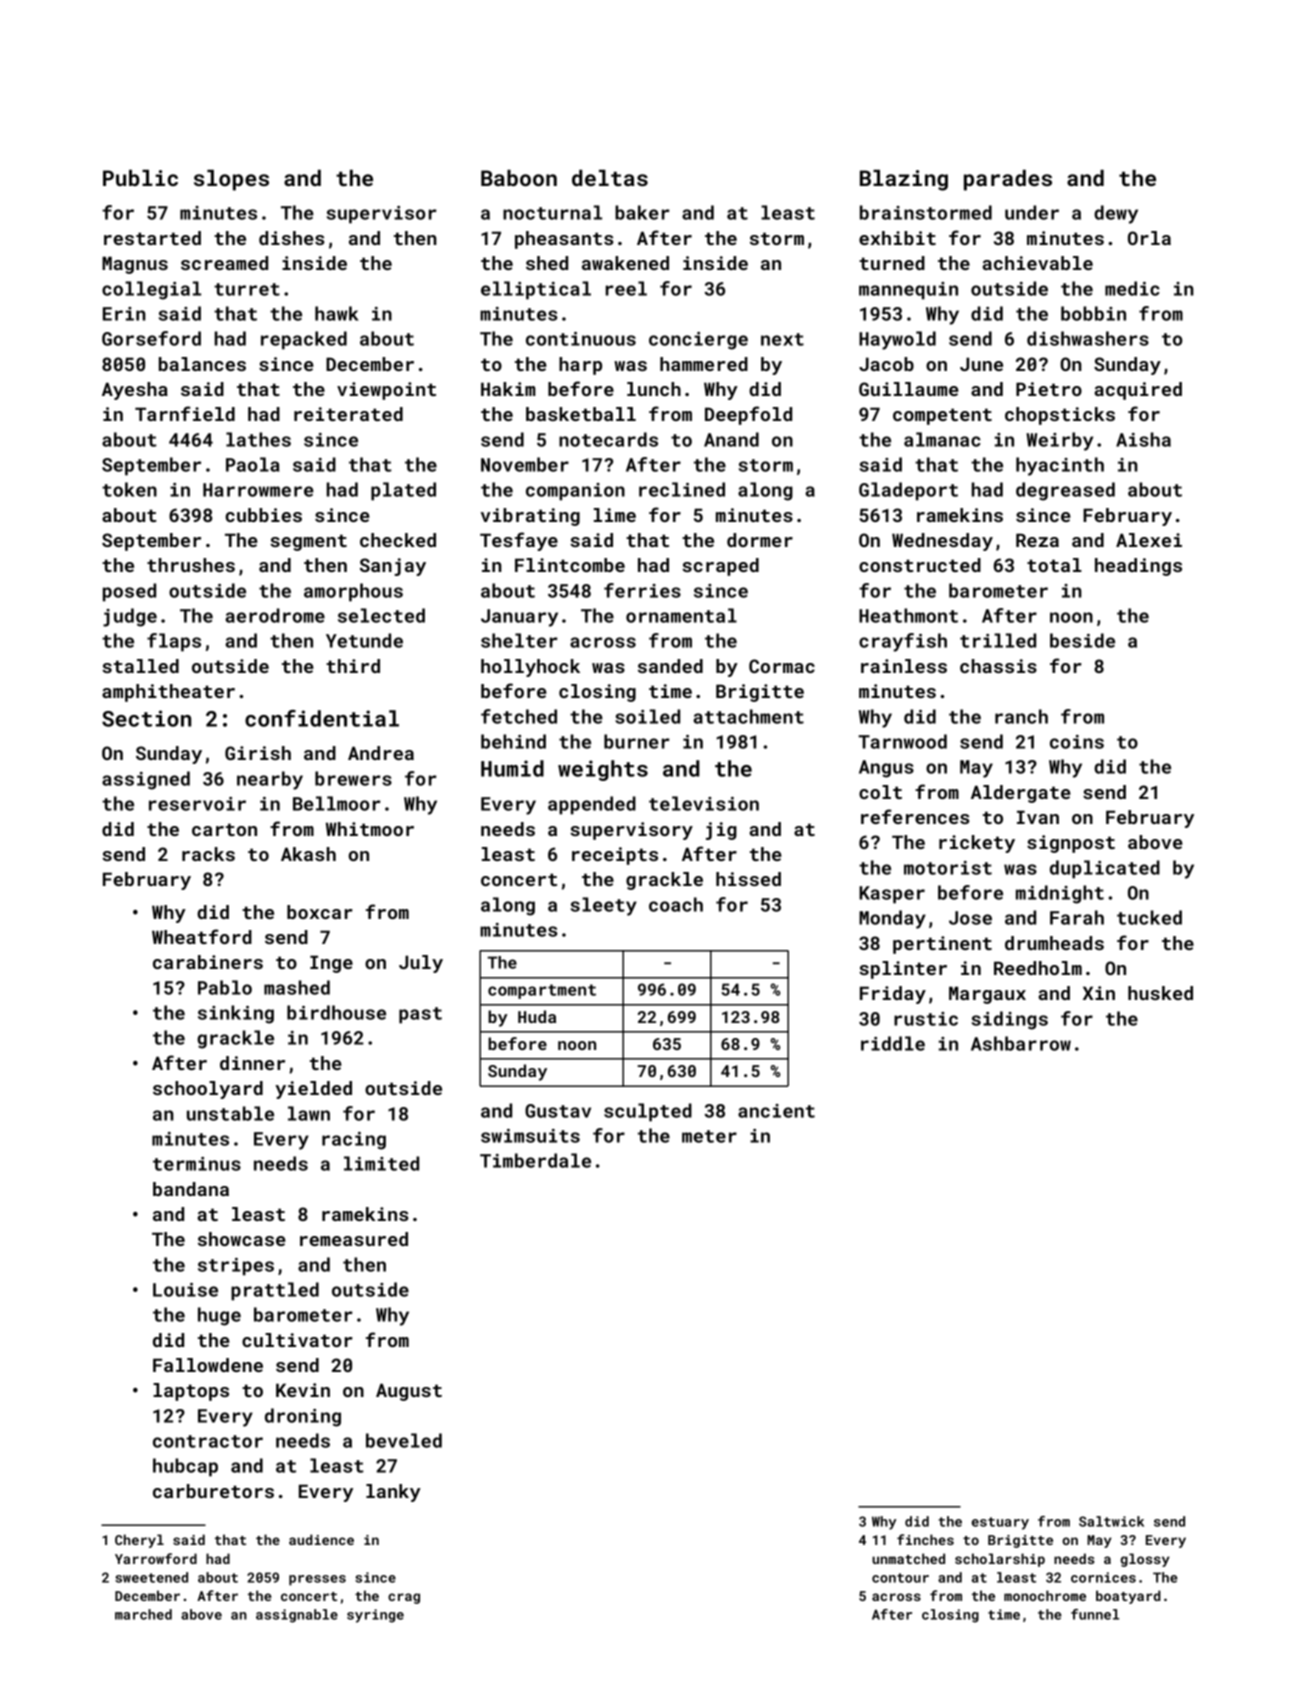 The width and height of the document is (1305, 1688). What do you see at coordinates (508, 389) in the document?
I see `Hakim` at bounding box center [508, 389].
